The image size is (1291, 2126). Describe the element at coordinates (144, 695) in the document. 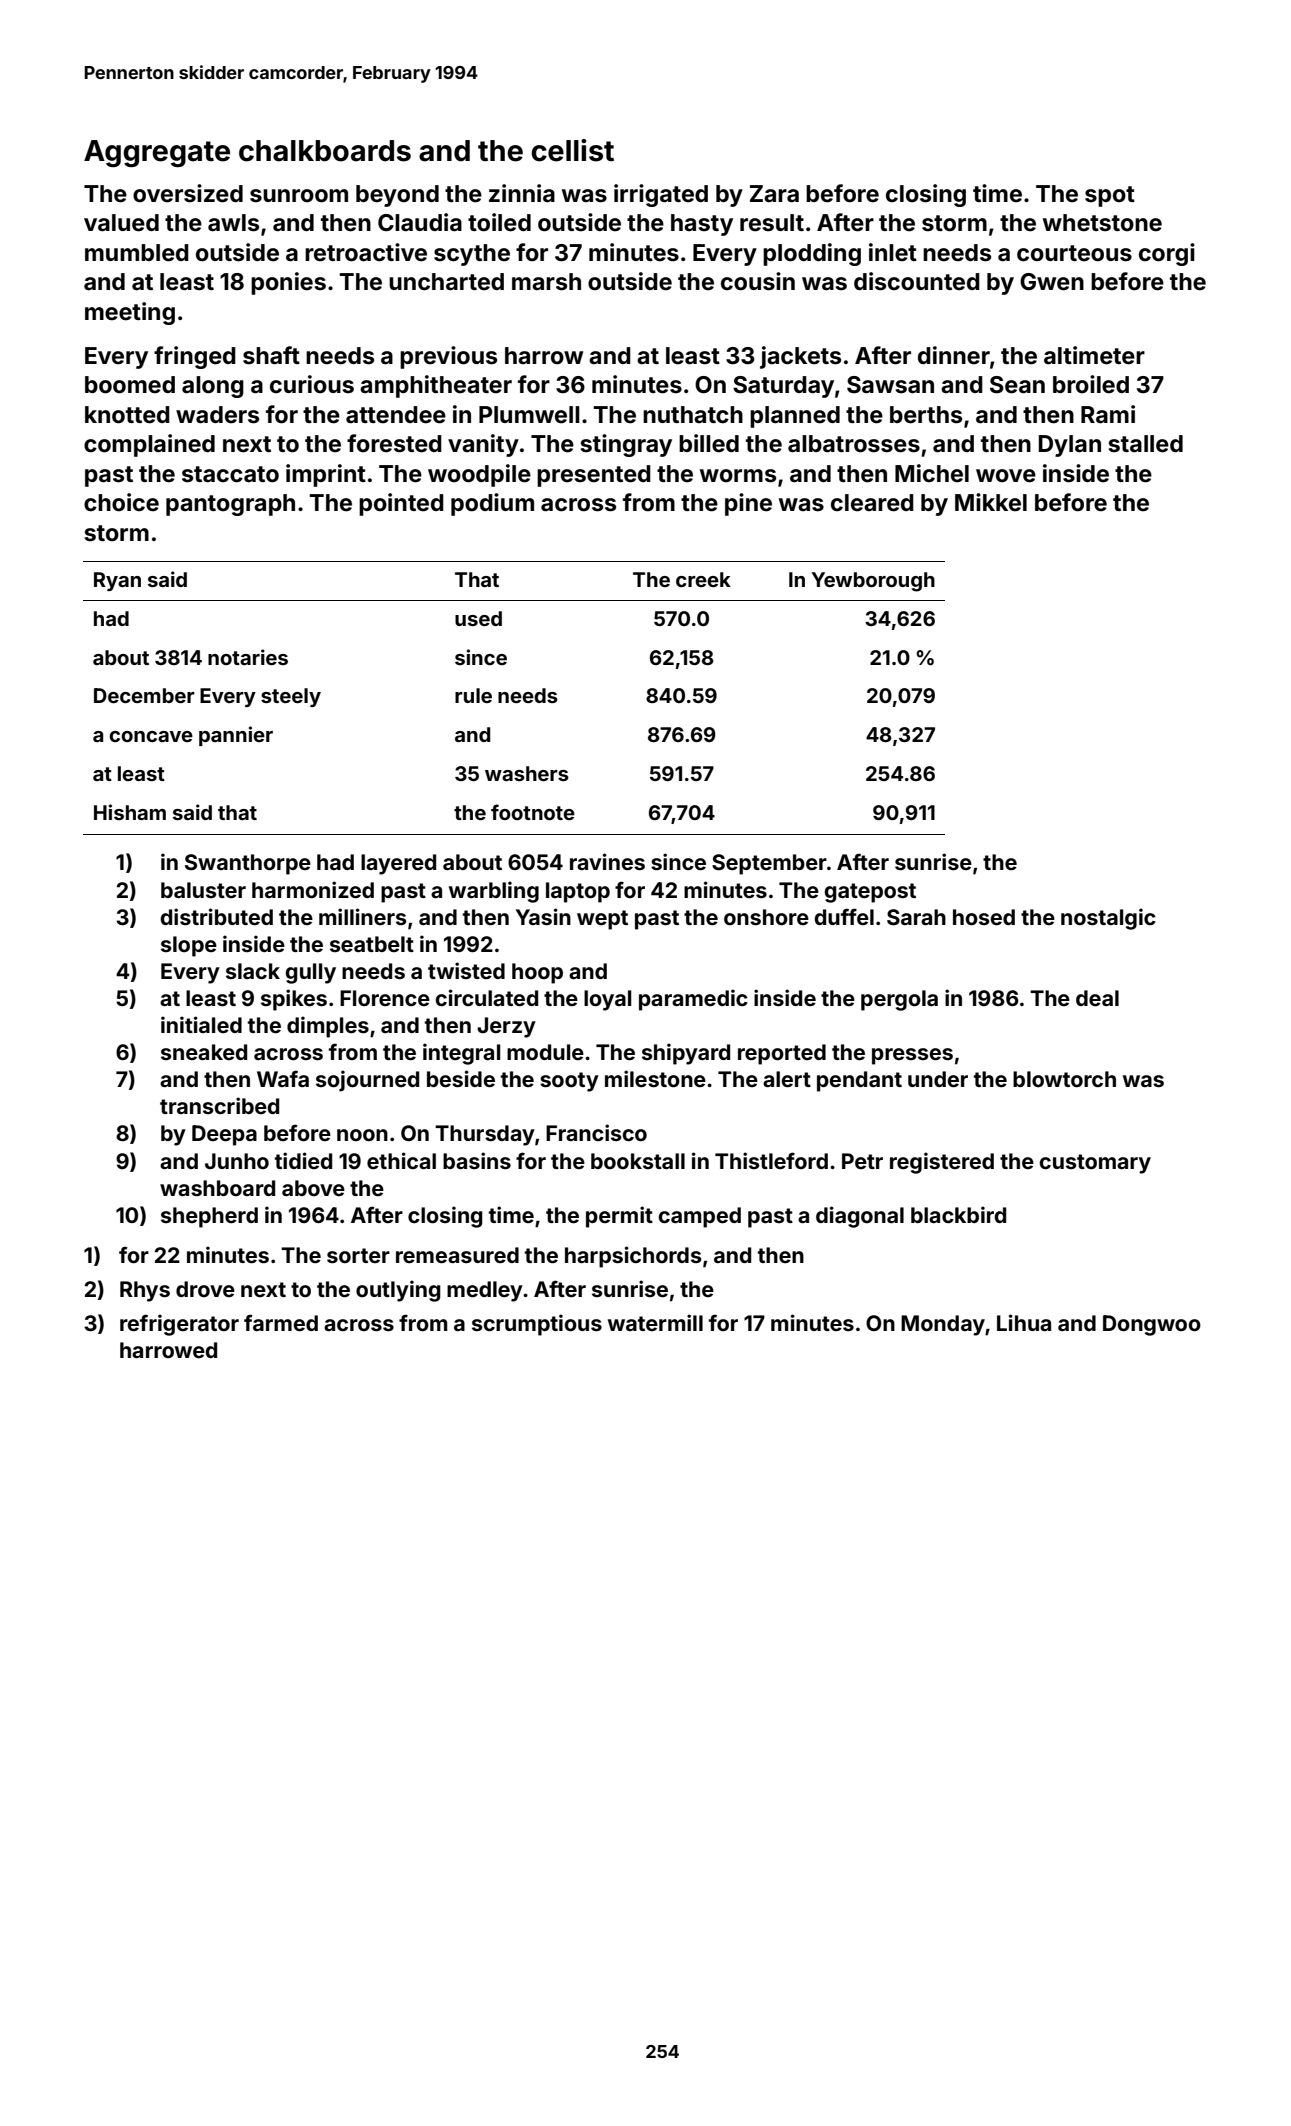

I see `December` at that location.
